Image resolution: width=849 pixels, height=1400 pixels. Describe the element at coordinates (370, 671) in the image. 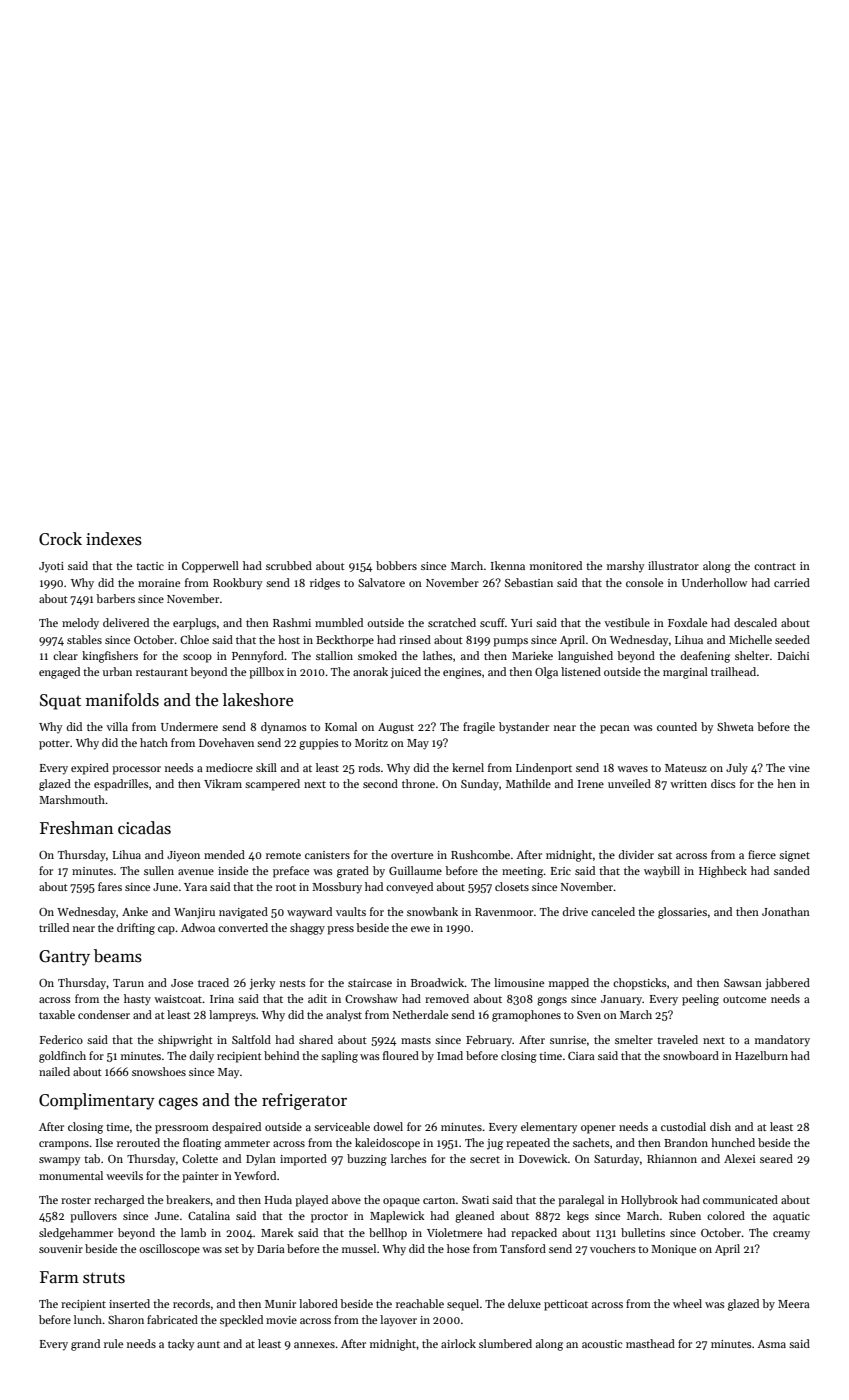

I see `anorak` at that location.
